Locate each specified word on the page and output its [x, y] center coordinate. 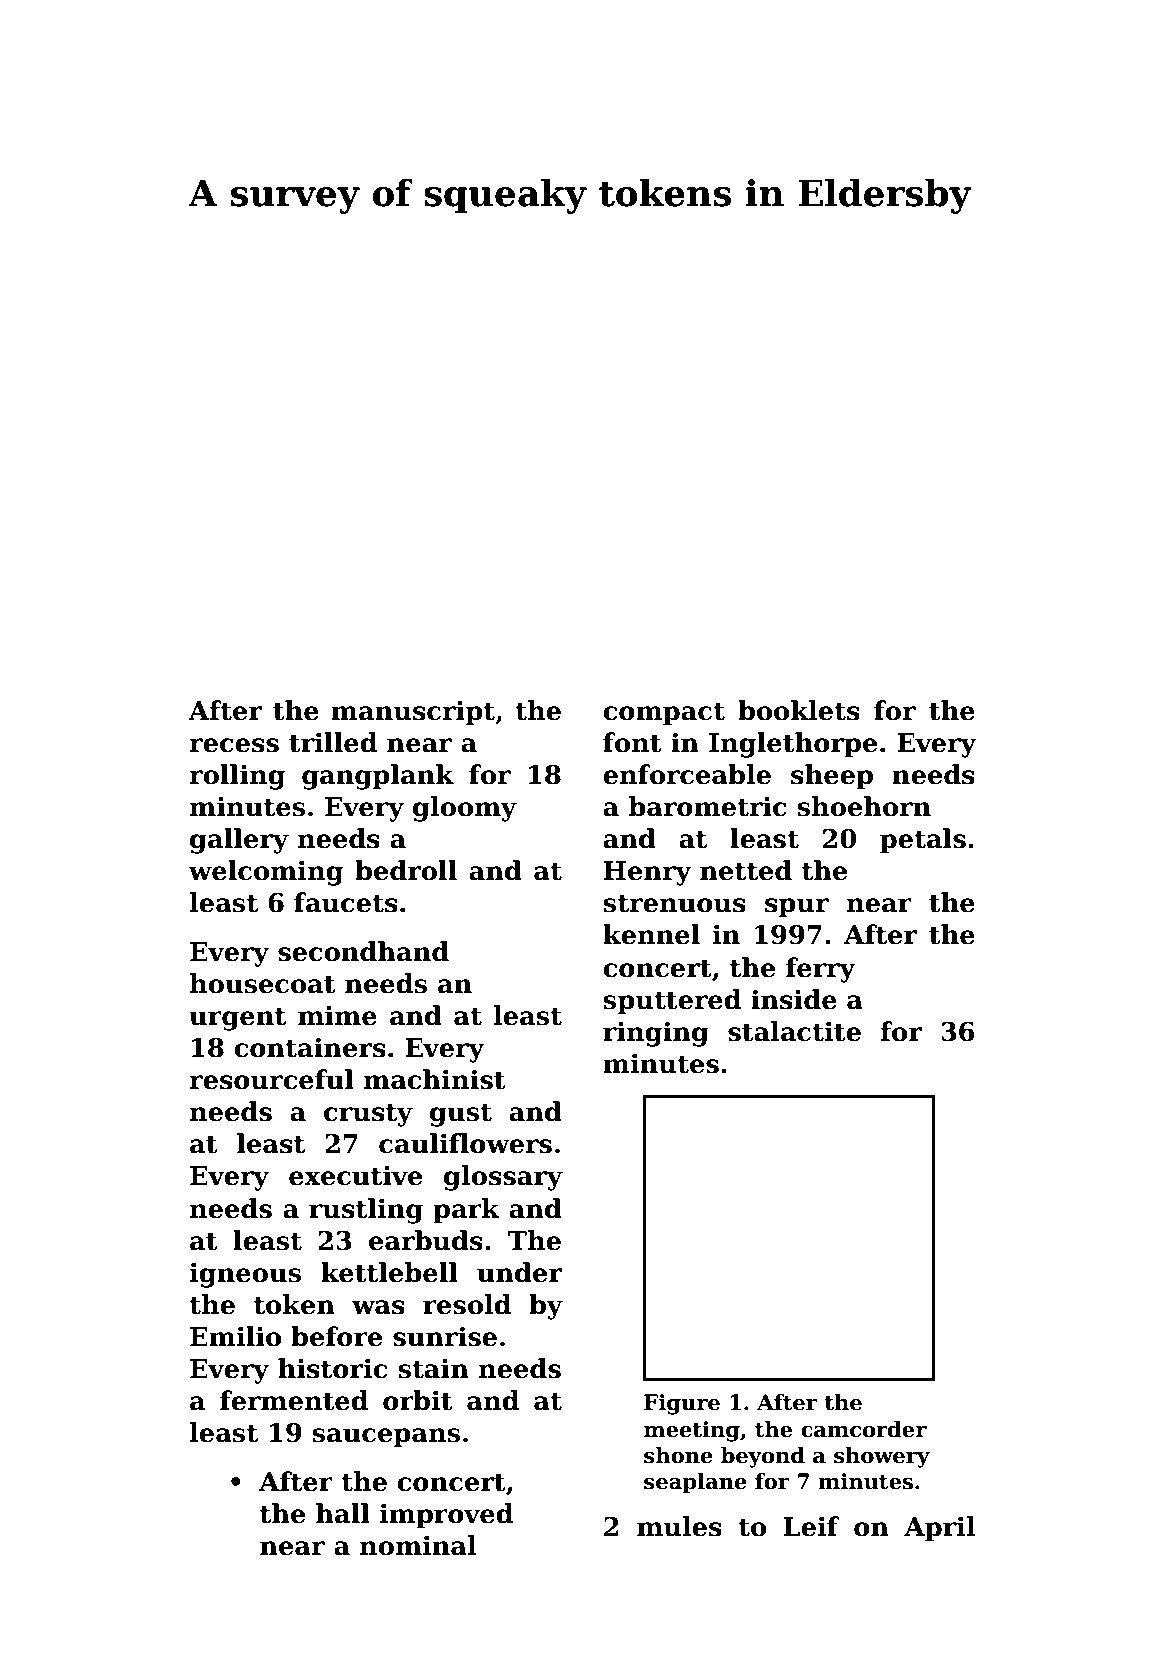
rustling [366, 1211]
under [519, 1272]
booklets [799, 710]
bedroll [406, 870]
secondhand [363, 951]
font [632, 742]
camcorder [864, 1429]
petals [923, 841]
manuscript [413, 713]
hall [343, 1513]
